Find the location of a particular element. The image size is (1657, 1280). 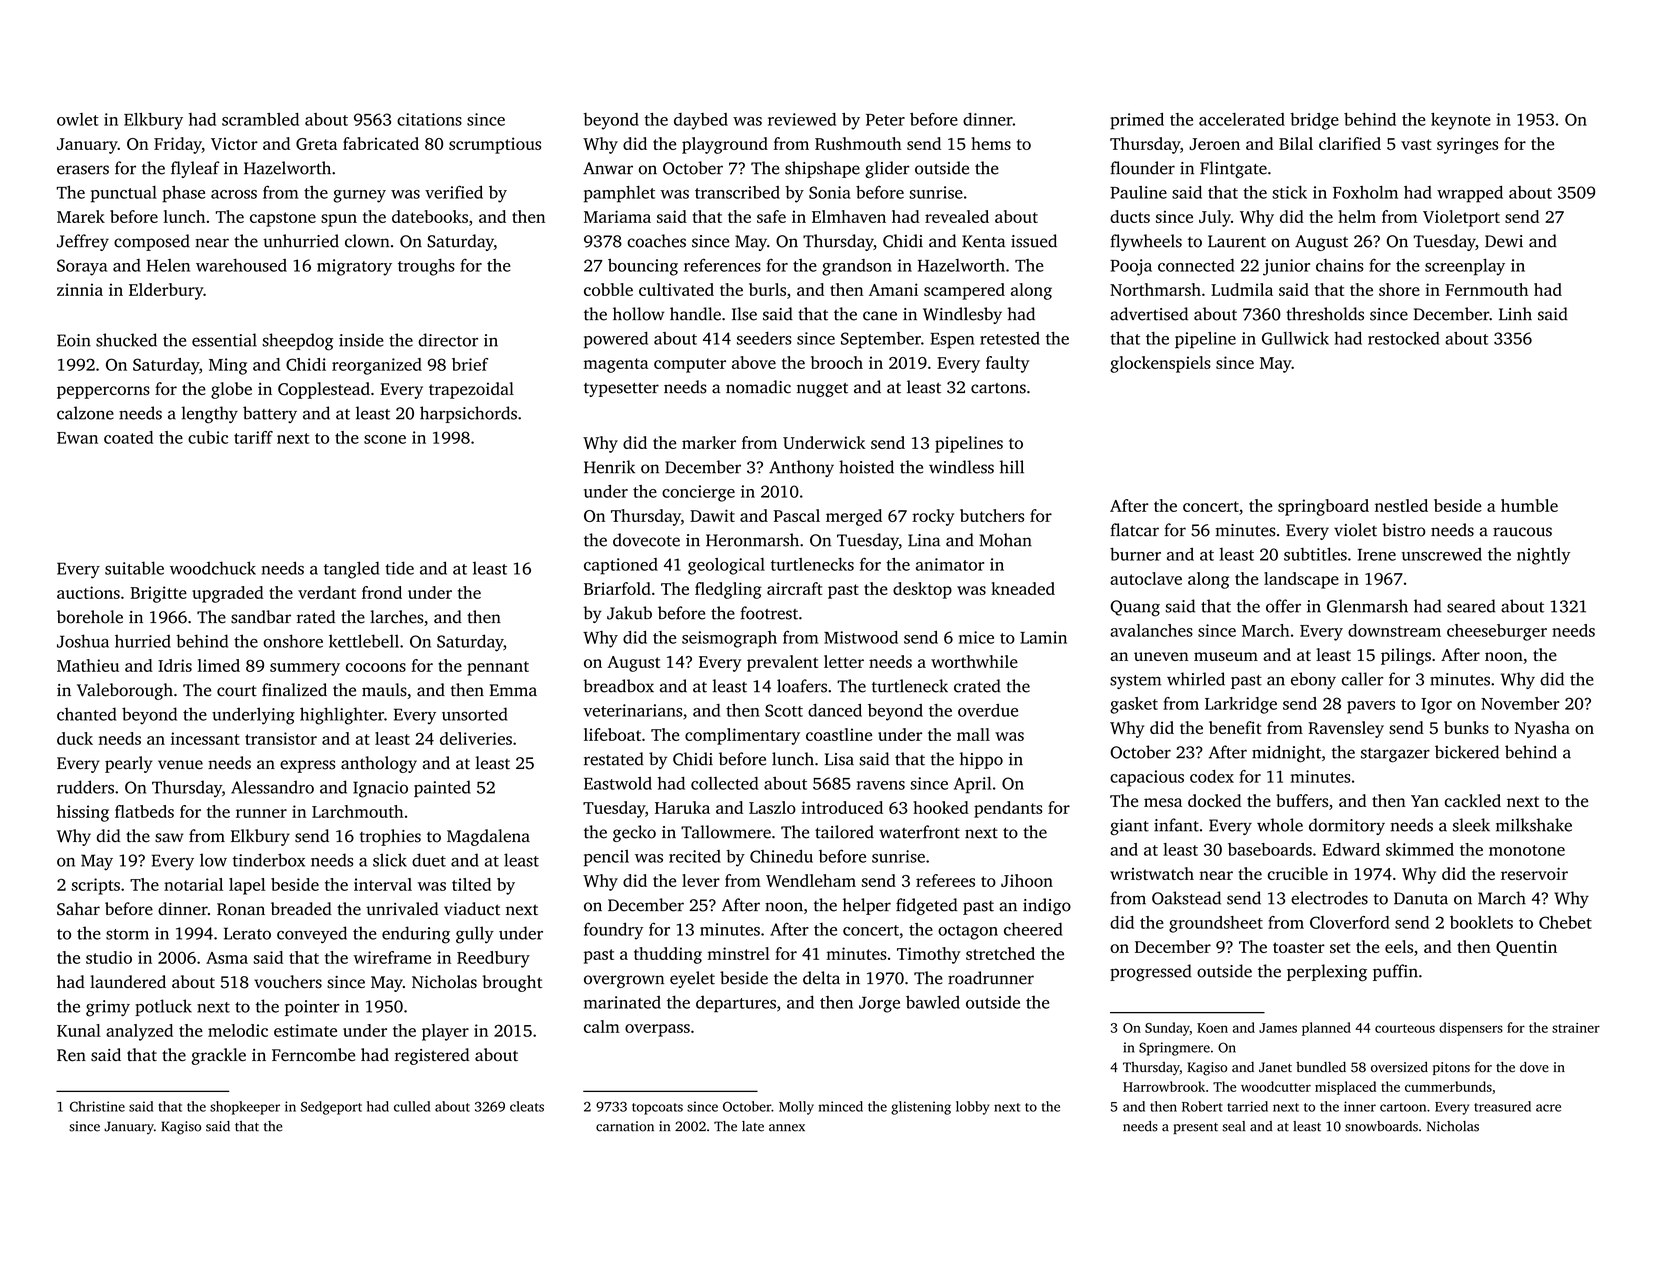

giant is located at coordinates (1129, 827).
